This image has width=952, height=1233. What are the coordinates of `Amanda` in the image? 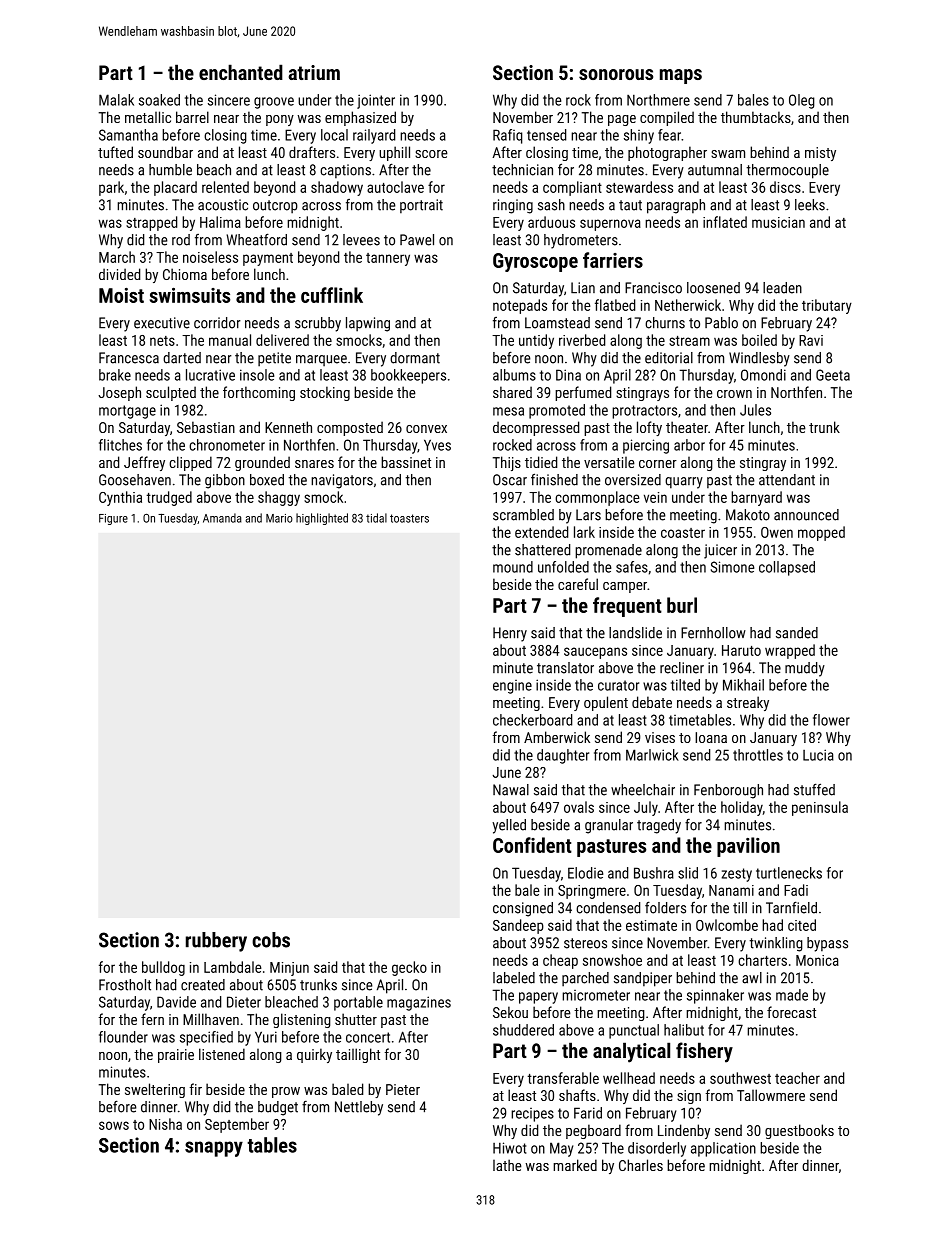 It's located at (222, 518).
